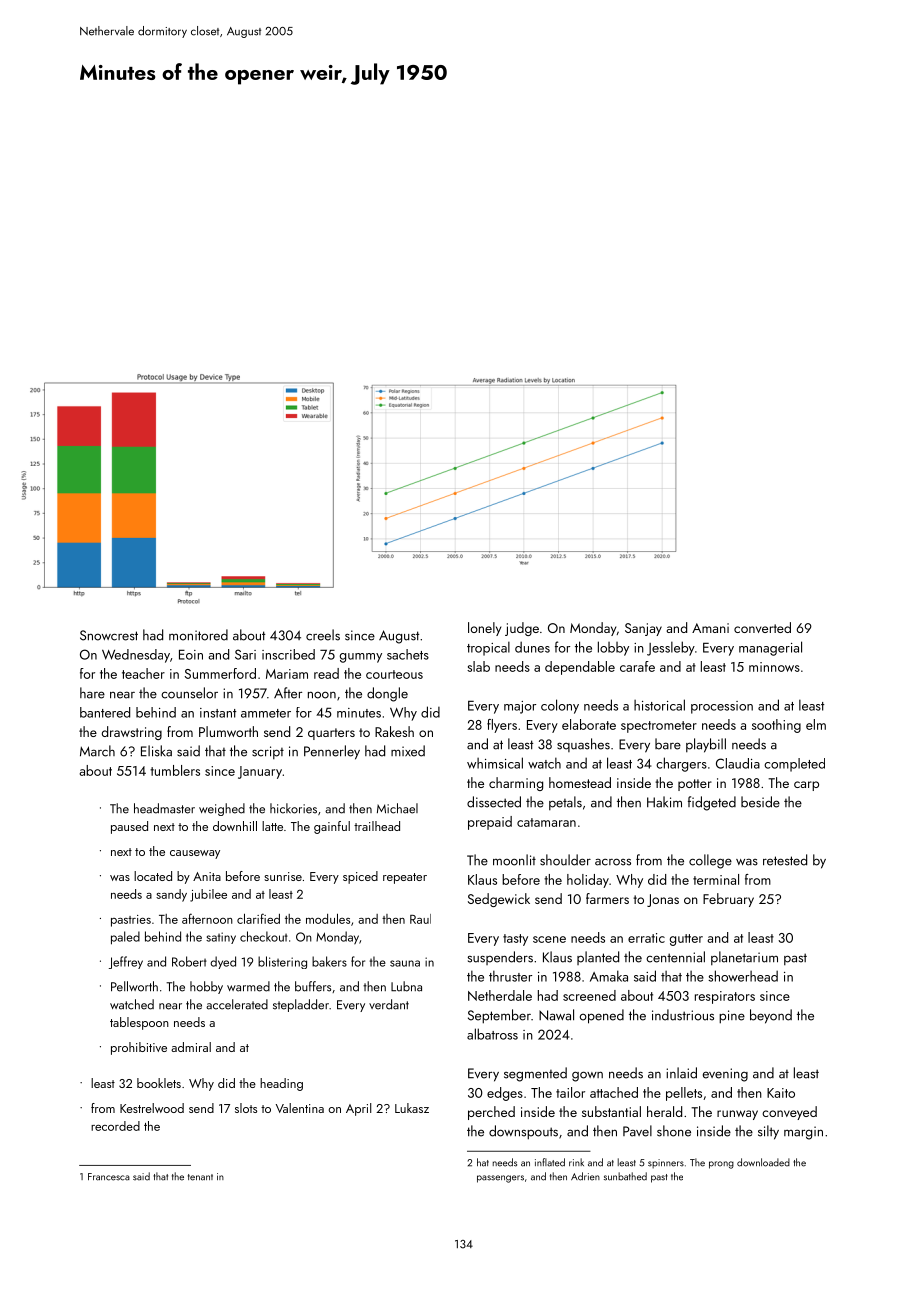 This screenshot has width=908, height=1316. What do you see at coordinates (774, 667) in the screenshot?
I see `minnows` at bounding box center [774, 667].
